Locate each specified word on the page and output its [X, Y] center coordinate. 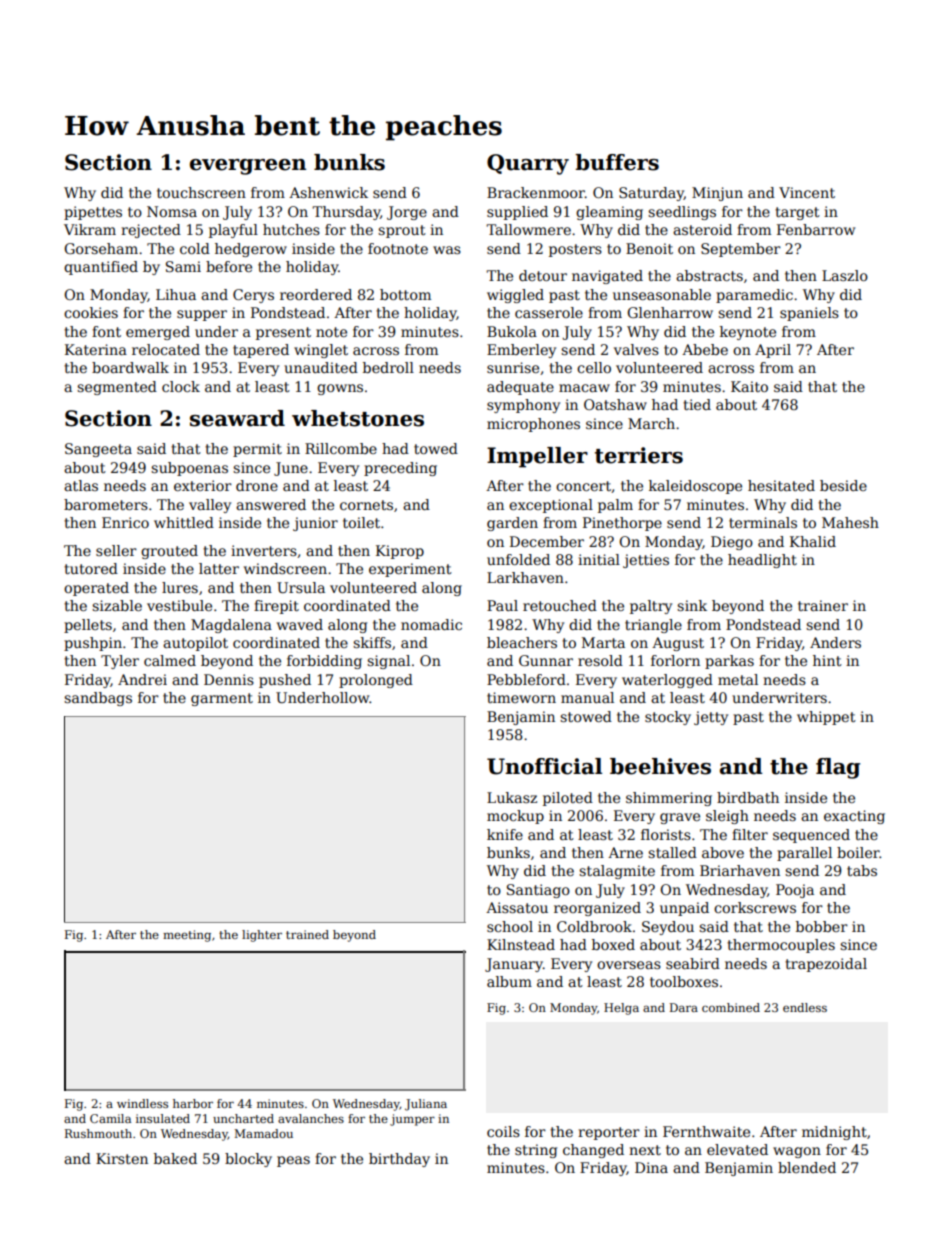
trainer [823, 605]
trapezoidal [826, 965]
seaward [237, 418]
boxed [613, 944]
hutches [291, 229]
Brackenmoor [536, 192]
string [536, 1151]
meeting [187, 936]
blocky [248, 1160]
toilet [361, 522]
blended [807, 1167]
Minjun [717, 194]
